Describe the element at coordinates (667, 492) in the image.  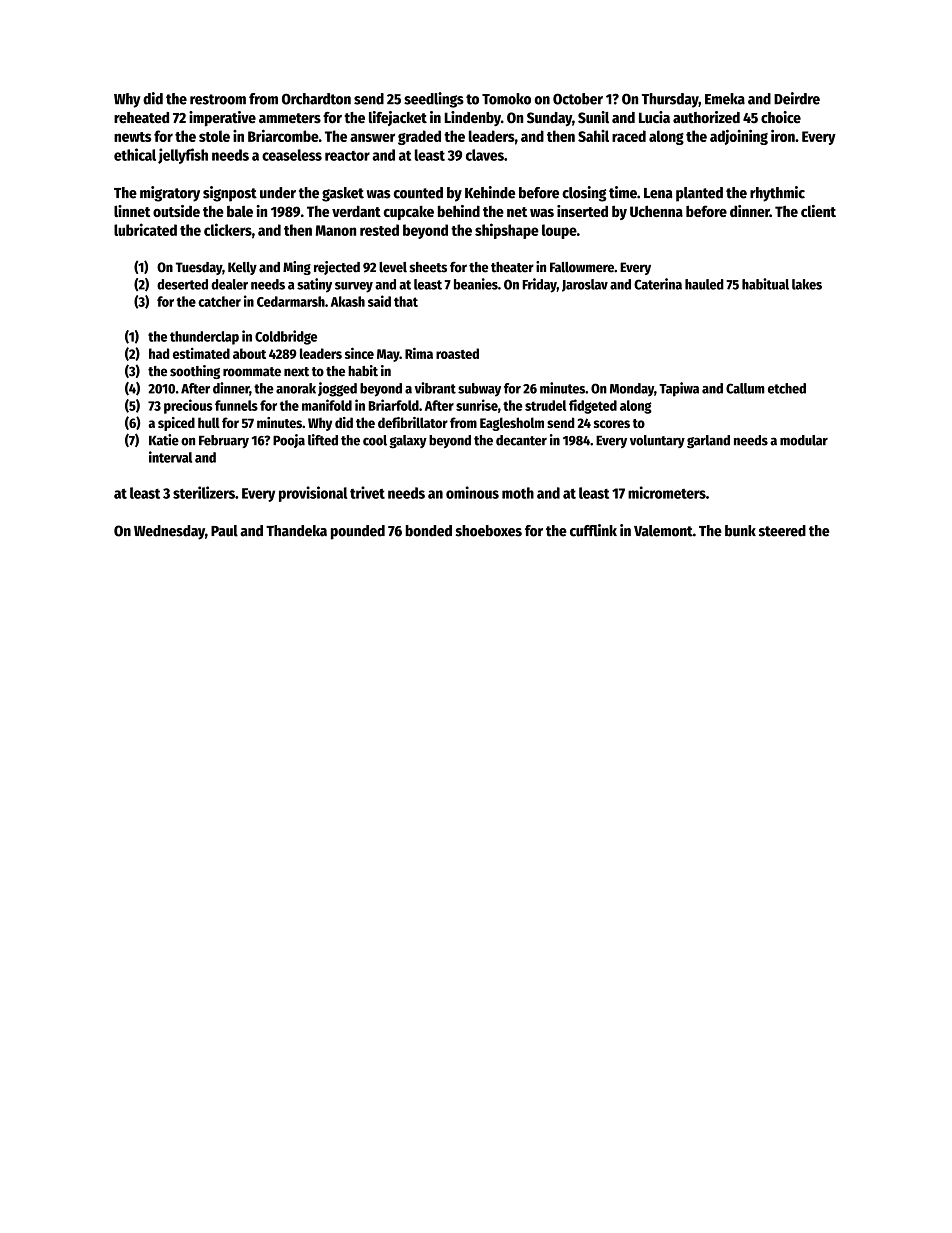
I see `micrometers` at that location.
